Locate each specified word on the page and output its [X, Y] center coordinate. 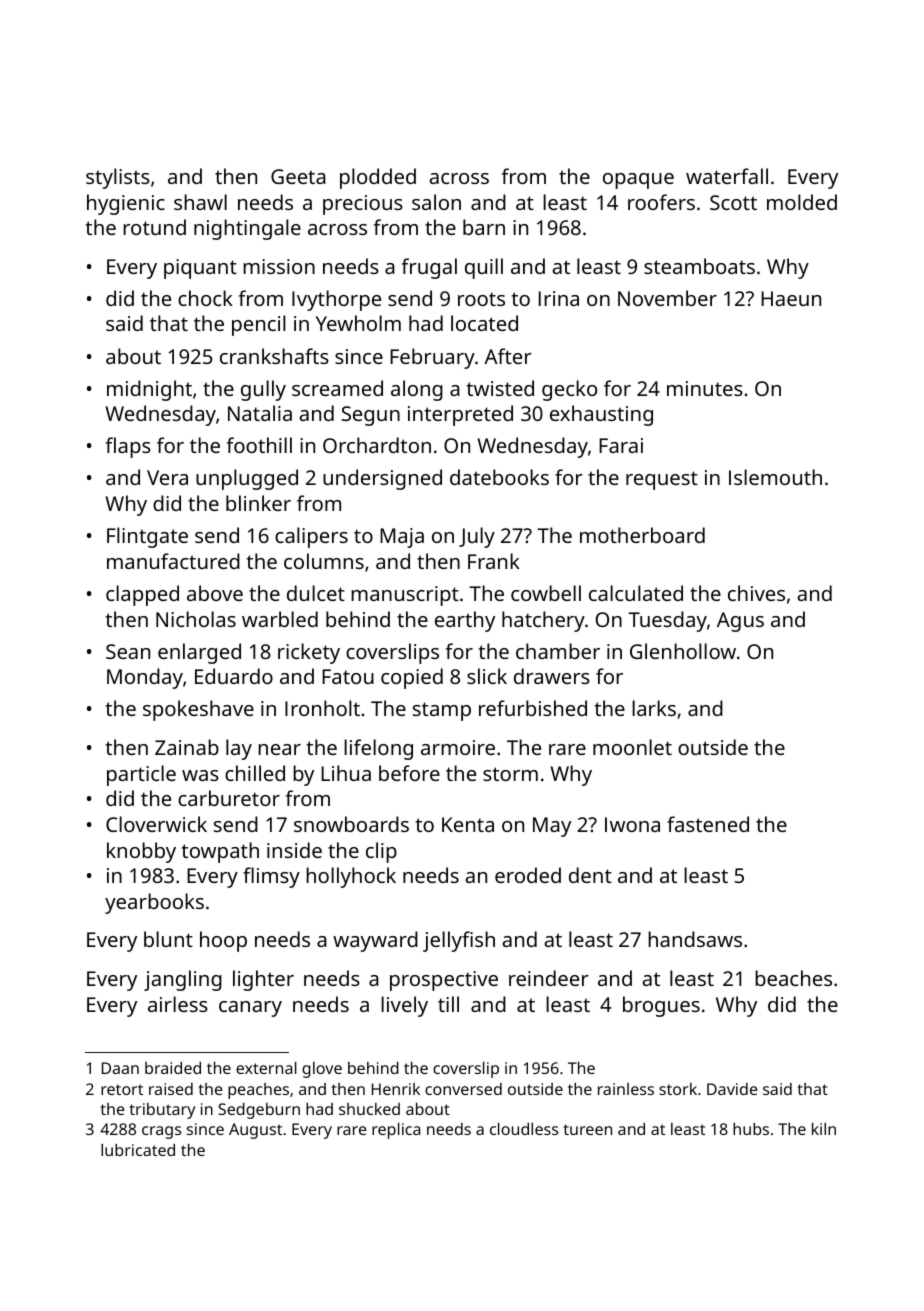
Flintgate [147, 537]
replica [396, 1131]
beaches [793, 978]
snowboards [351, 824]
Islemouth [775, 477]
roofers [661, 202]
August [255, 1131]
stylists [118, 178]
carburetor [229, 798]
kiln [824, 1129]
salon [436, 202]
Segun [371, 416]
